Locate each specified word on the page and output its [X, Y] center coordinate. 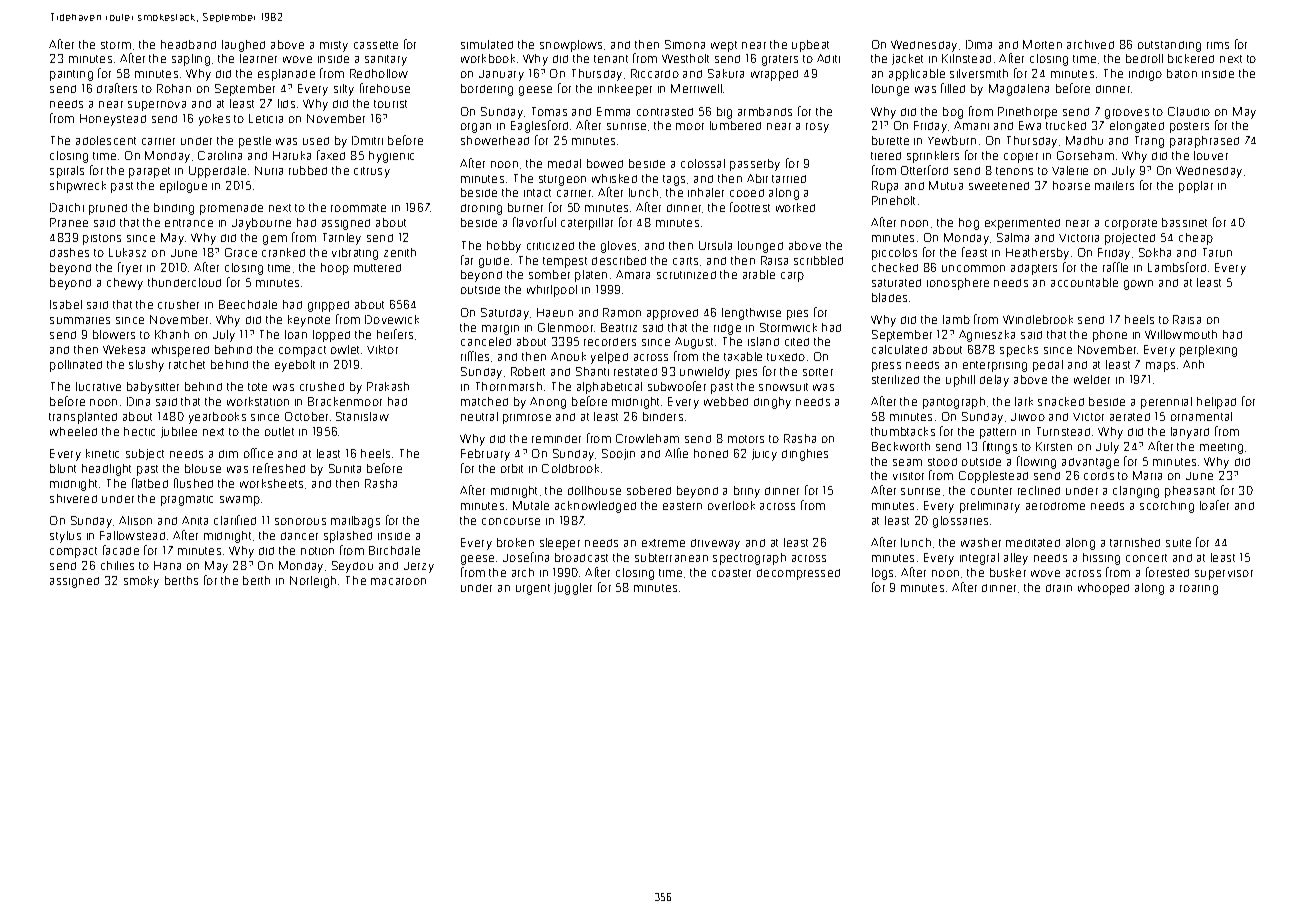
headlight [106, 470]
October [306, 416]
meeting [1221, 448]
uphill [960, 381]
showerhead [495, 140]
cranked [283, 252]
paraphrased [1204, 142]
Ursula [715, 245]
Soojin [618, 454]
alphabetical [609, 388]
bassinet [1184, 222]
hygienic [391, 157]
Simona [685, 44]
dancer [299, 536]
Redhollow [379, 73]
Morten [1042, 44]
